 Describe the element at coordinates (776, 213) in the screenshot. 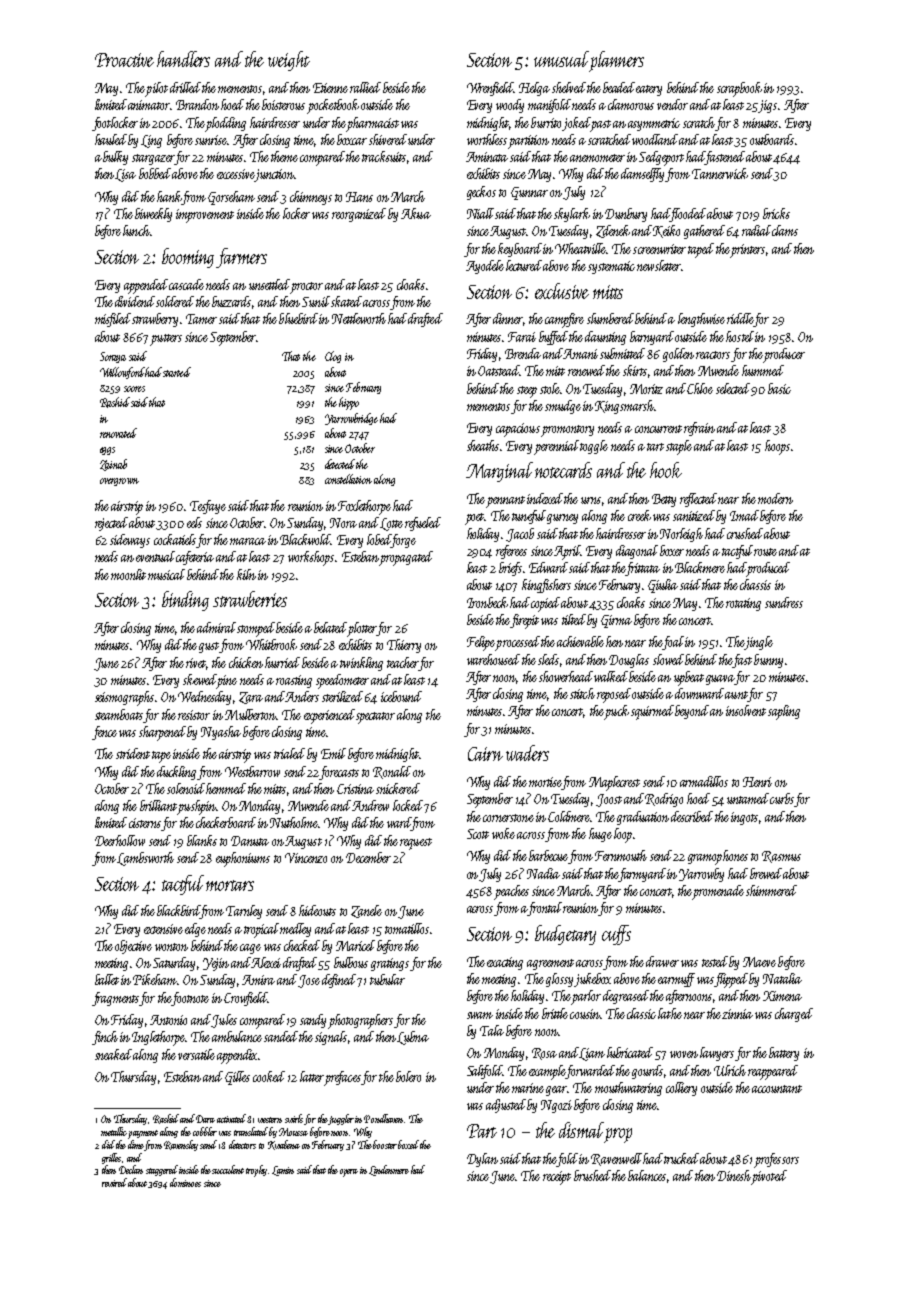

I see `bricks` at that location.
